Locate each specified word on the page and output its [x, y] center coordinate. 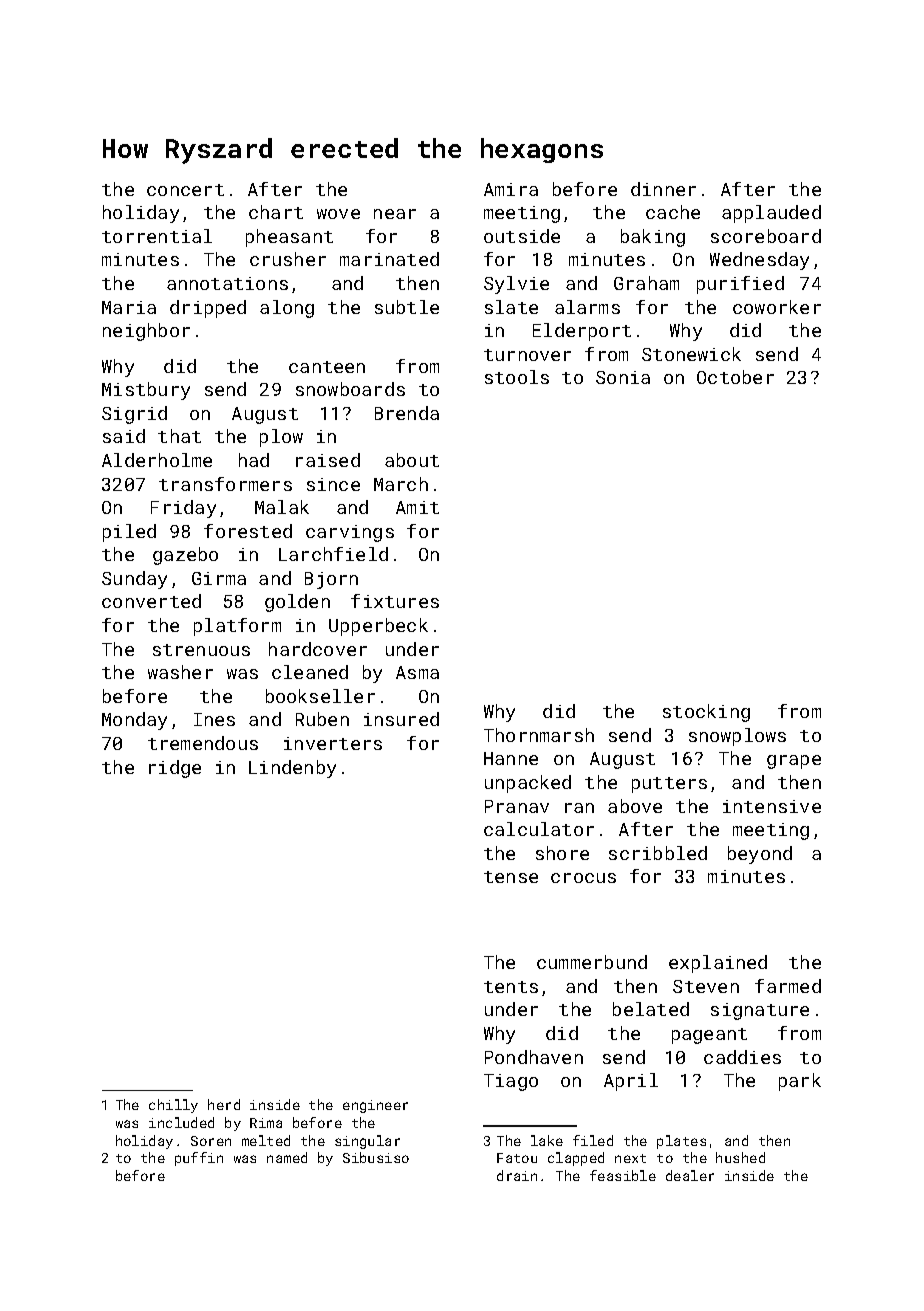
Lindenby [292, 769]
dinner [663, 189]
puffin [199, 1159]
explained [718, 964]
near [395, 214]
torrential [157, 236]
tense [511, 877]
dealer [690, 1175]
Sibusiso [376, 1157]
